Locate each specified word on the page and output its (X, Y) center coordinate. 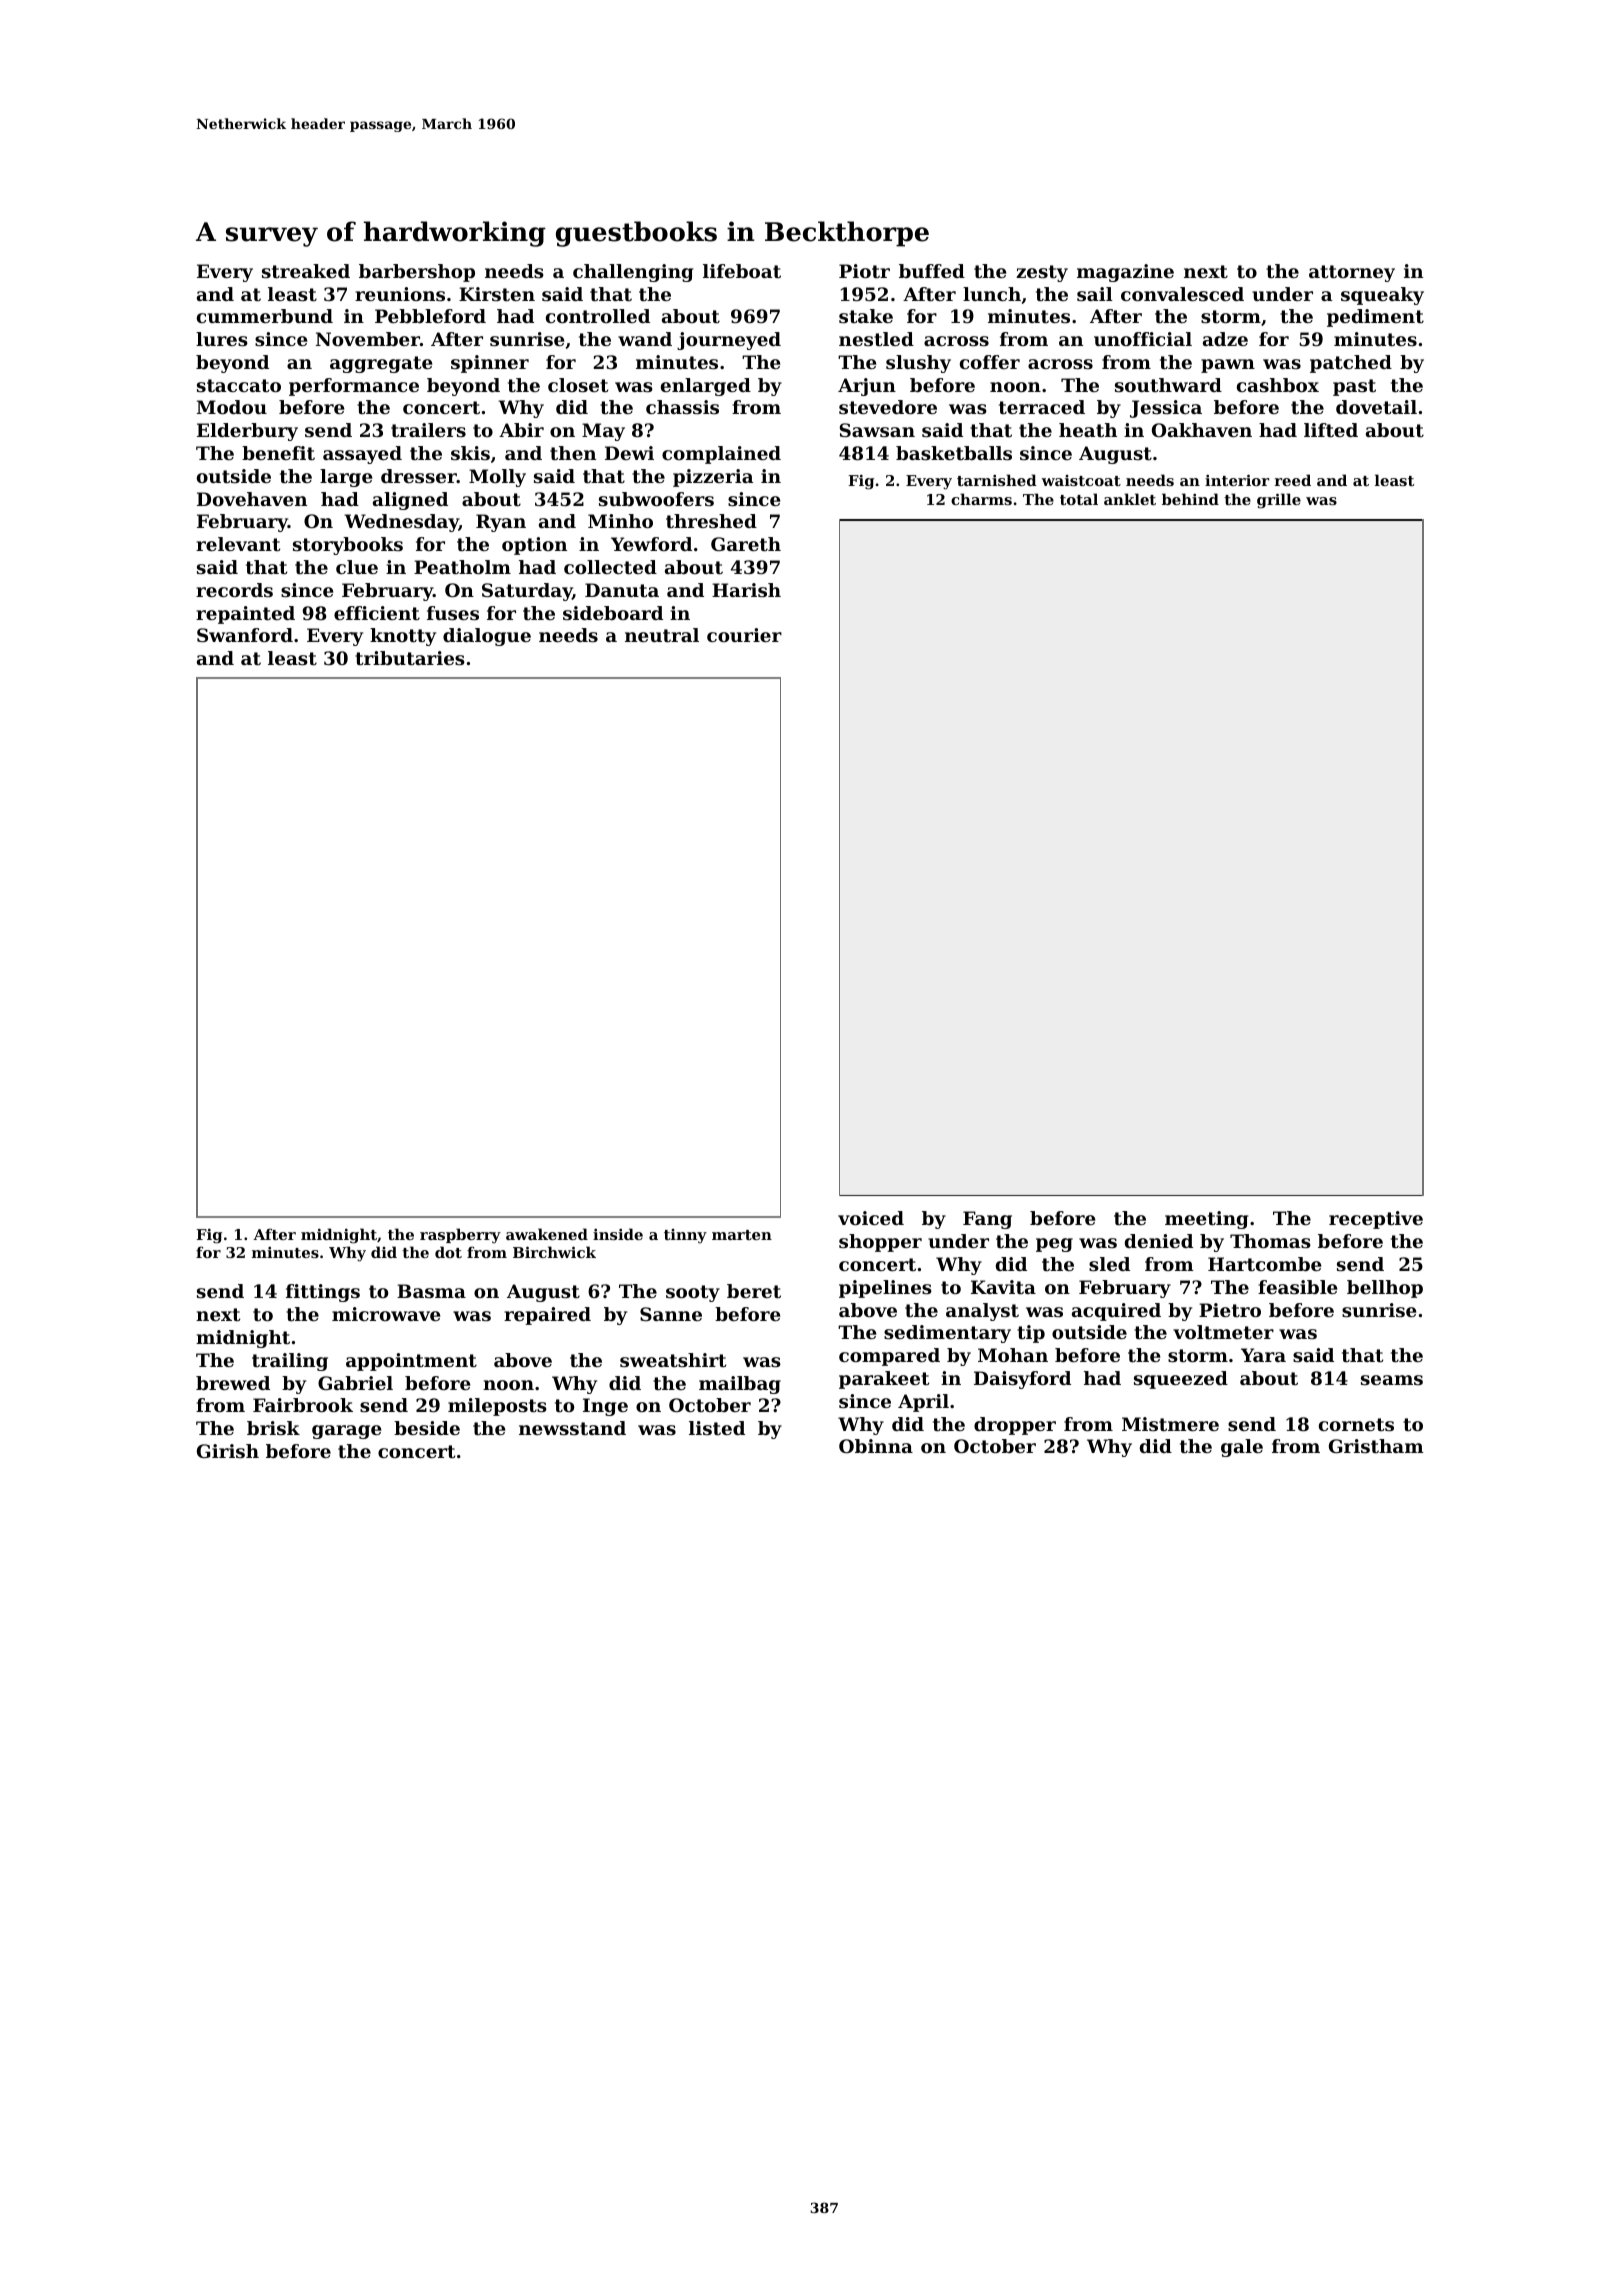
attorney (1352, 273)
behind (1190, 499)
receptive (1376, 1220)
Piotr (864, 271)
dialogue (487, 637)
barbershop (417, 273)
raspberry (460, 1236)
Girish (228, 1451)
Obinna (876, 1446)
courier (744, 635)
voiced (871, 1218)
